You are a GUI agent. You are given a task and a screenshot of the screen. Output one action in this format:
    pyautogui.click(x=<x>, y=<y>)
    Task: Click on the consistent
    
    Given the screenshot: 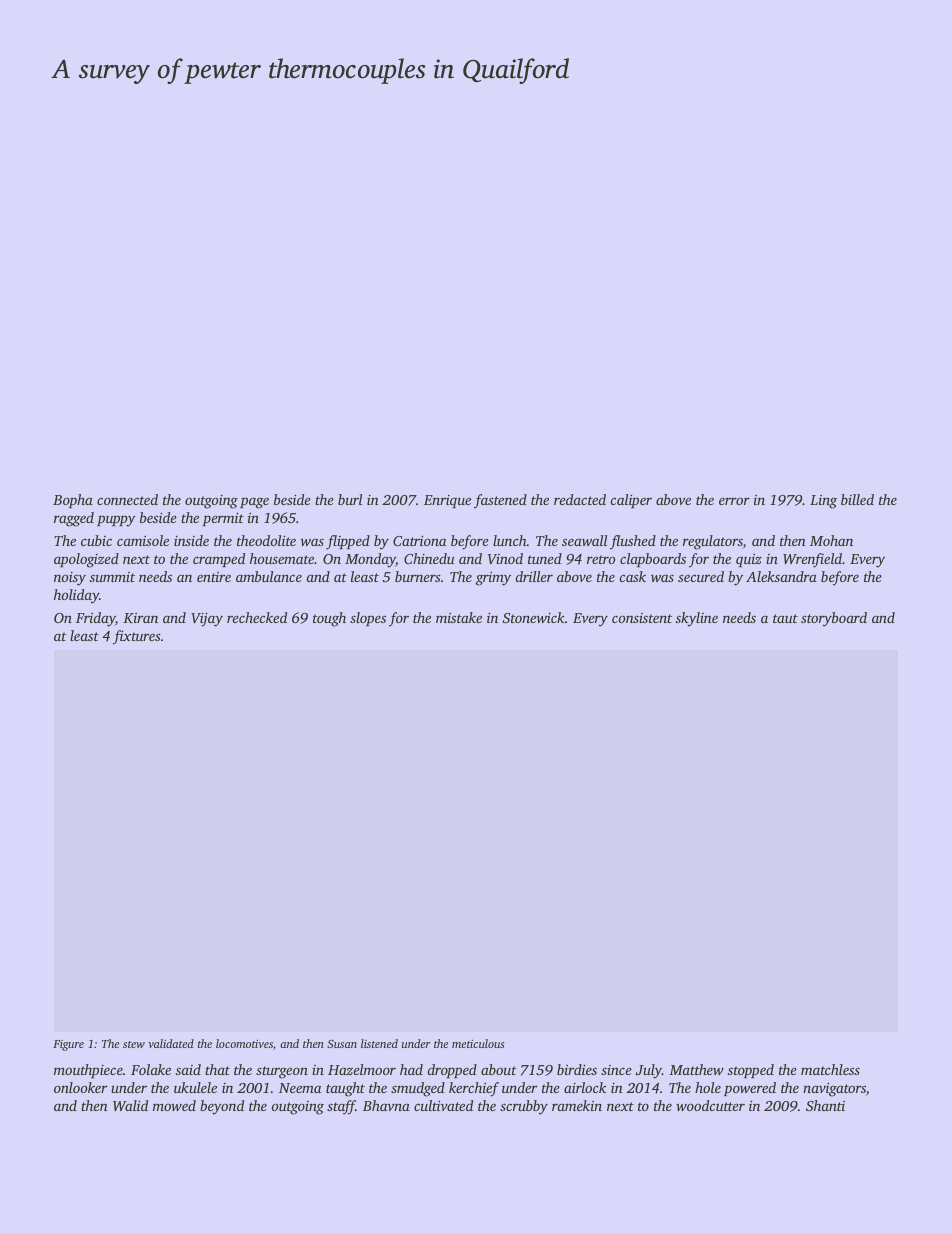 What is the action you would take?
    pyautogui.click(x=642, y=618)
